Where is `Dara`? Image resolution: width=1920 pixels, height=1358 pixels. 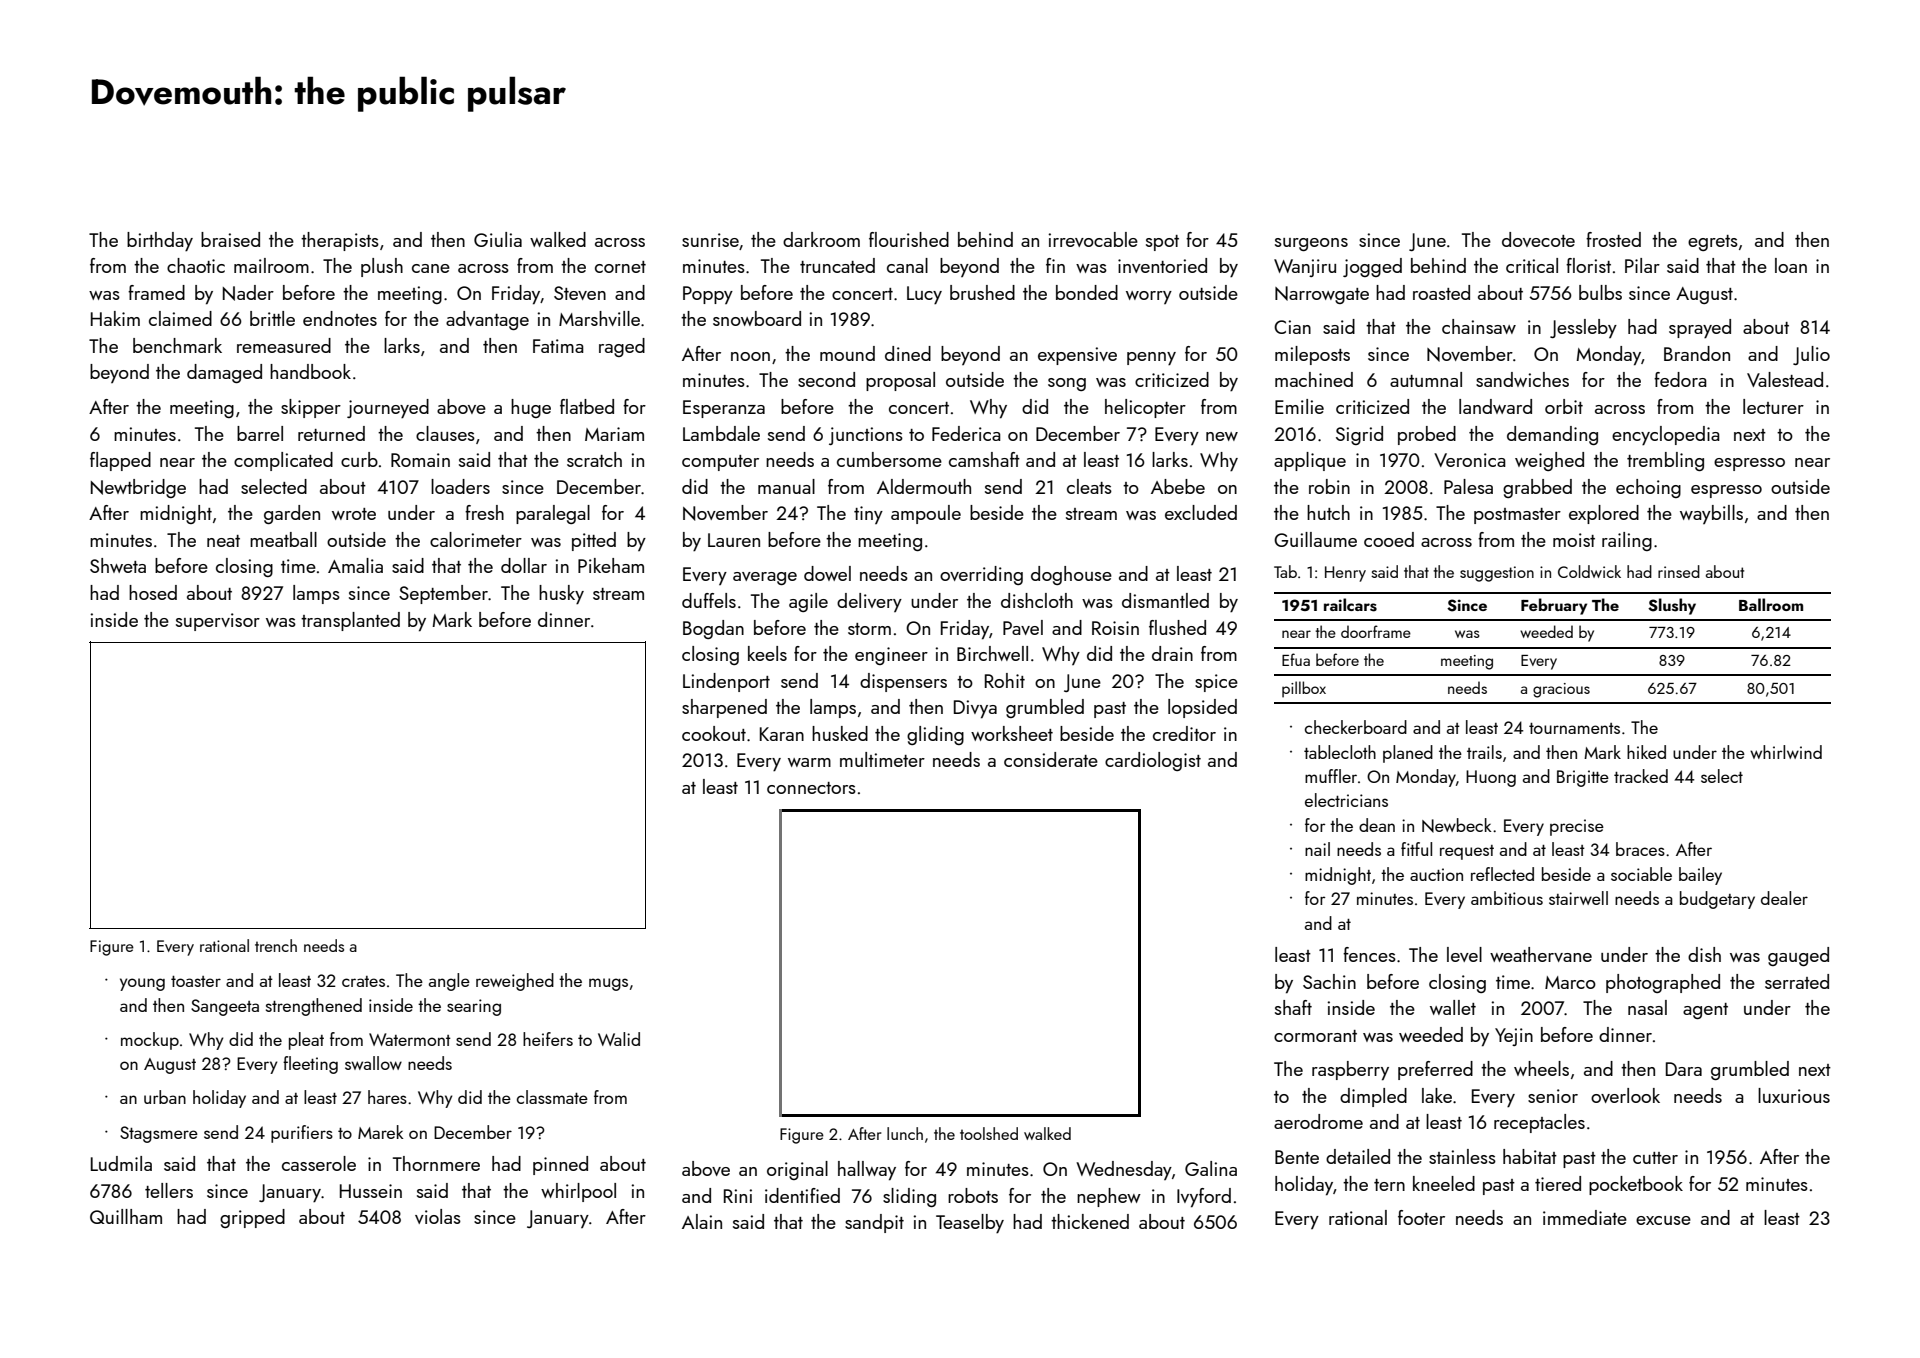 Dara is located at coordinates (1684, 1069).
